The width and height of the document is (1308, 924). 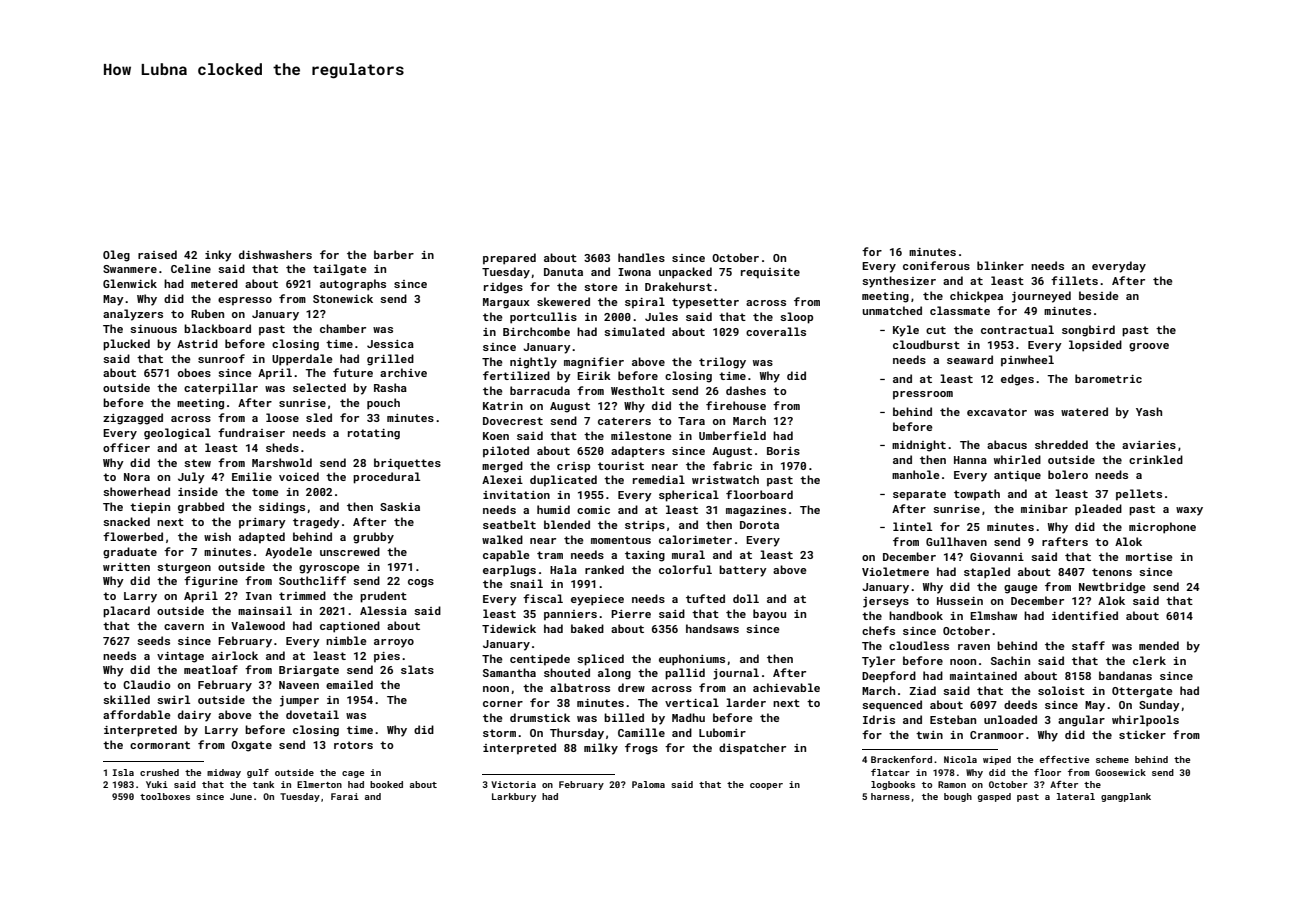 What do you see at coordinates (214, 283) in the document?
I see `metered` at bounding box center [214, 283].
